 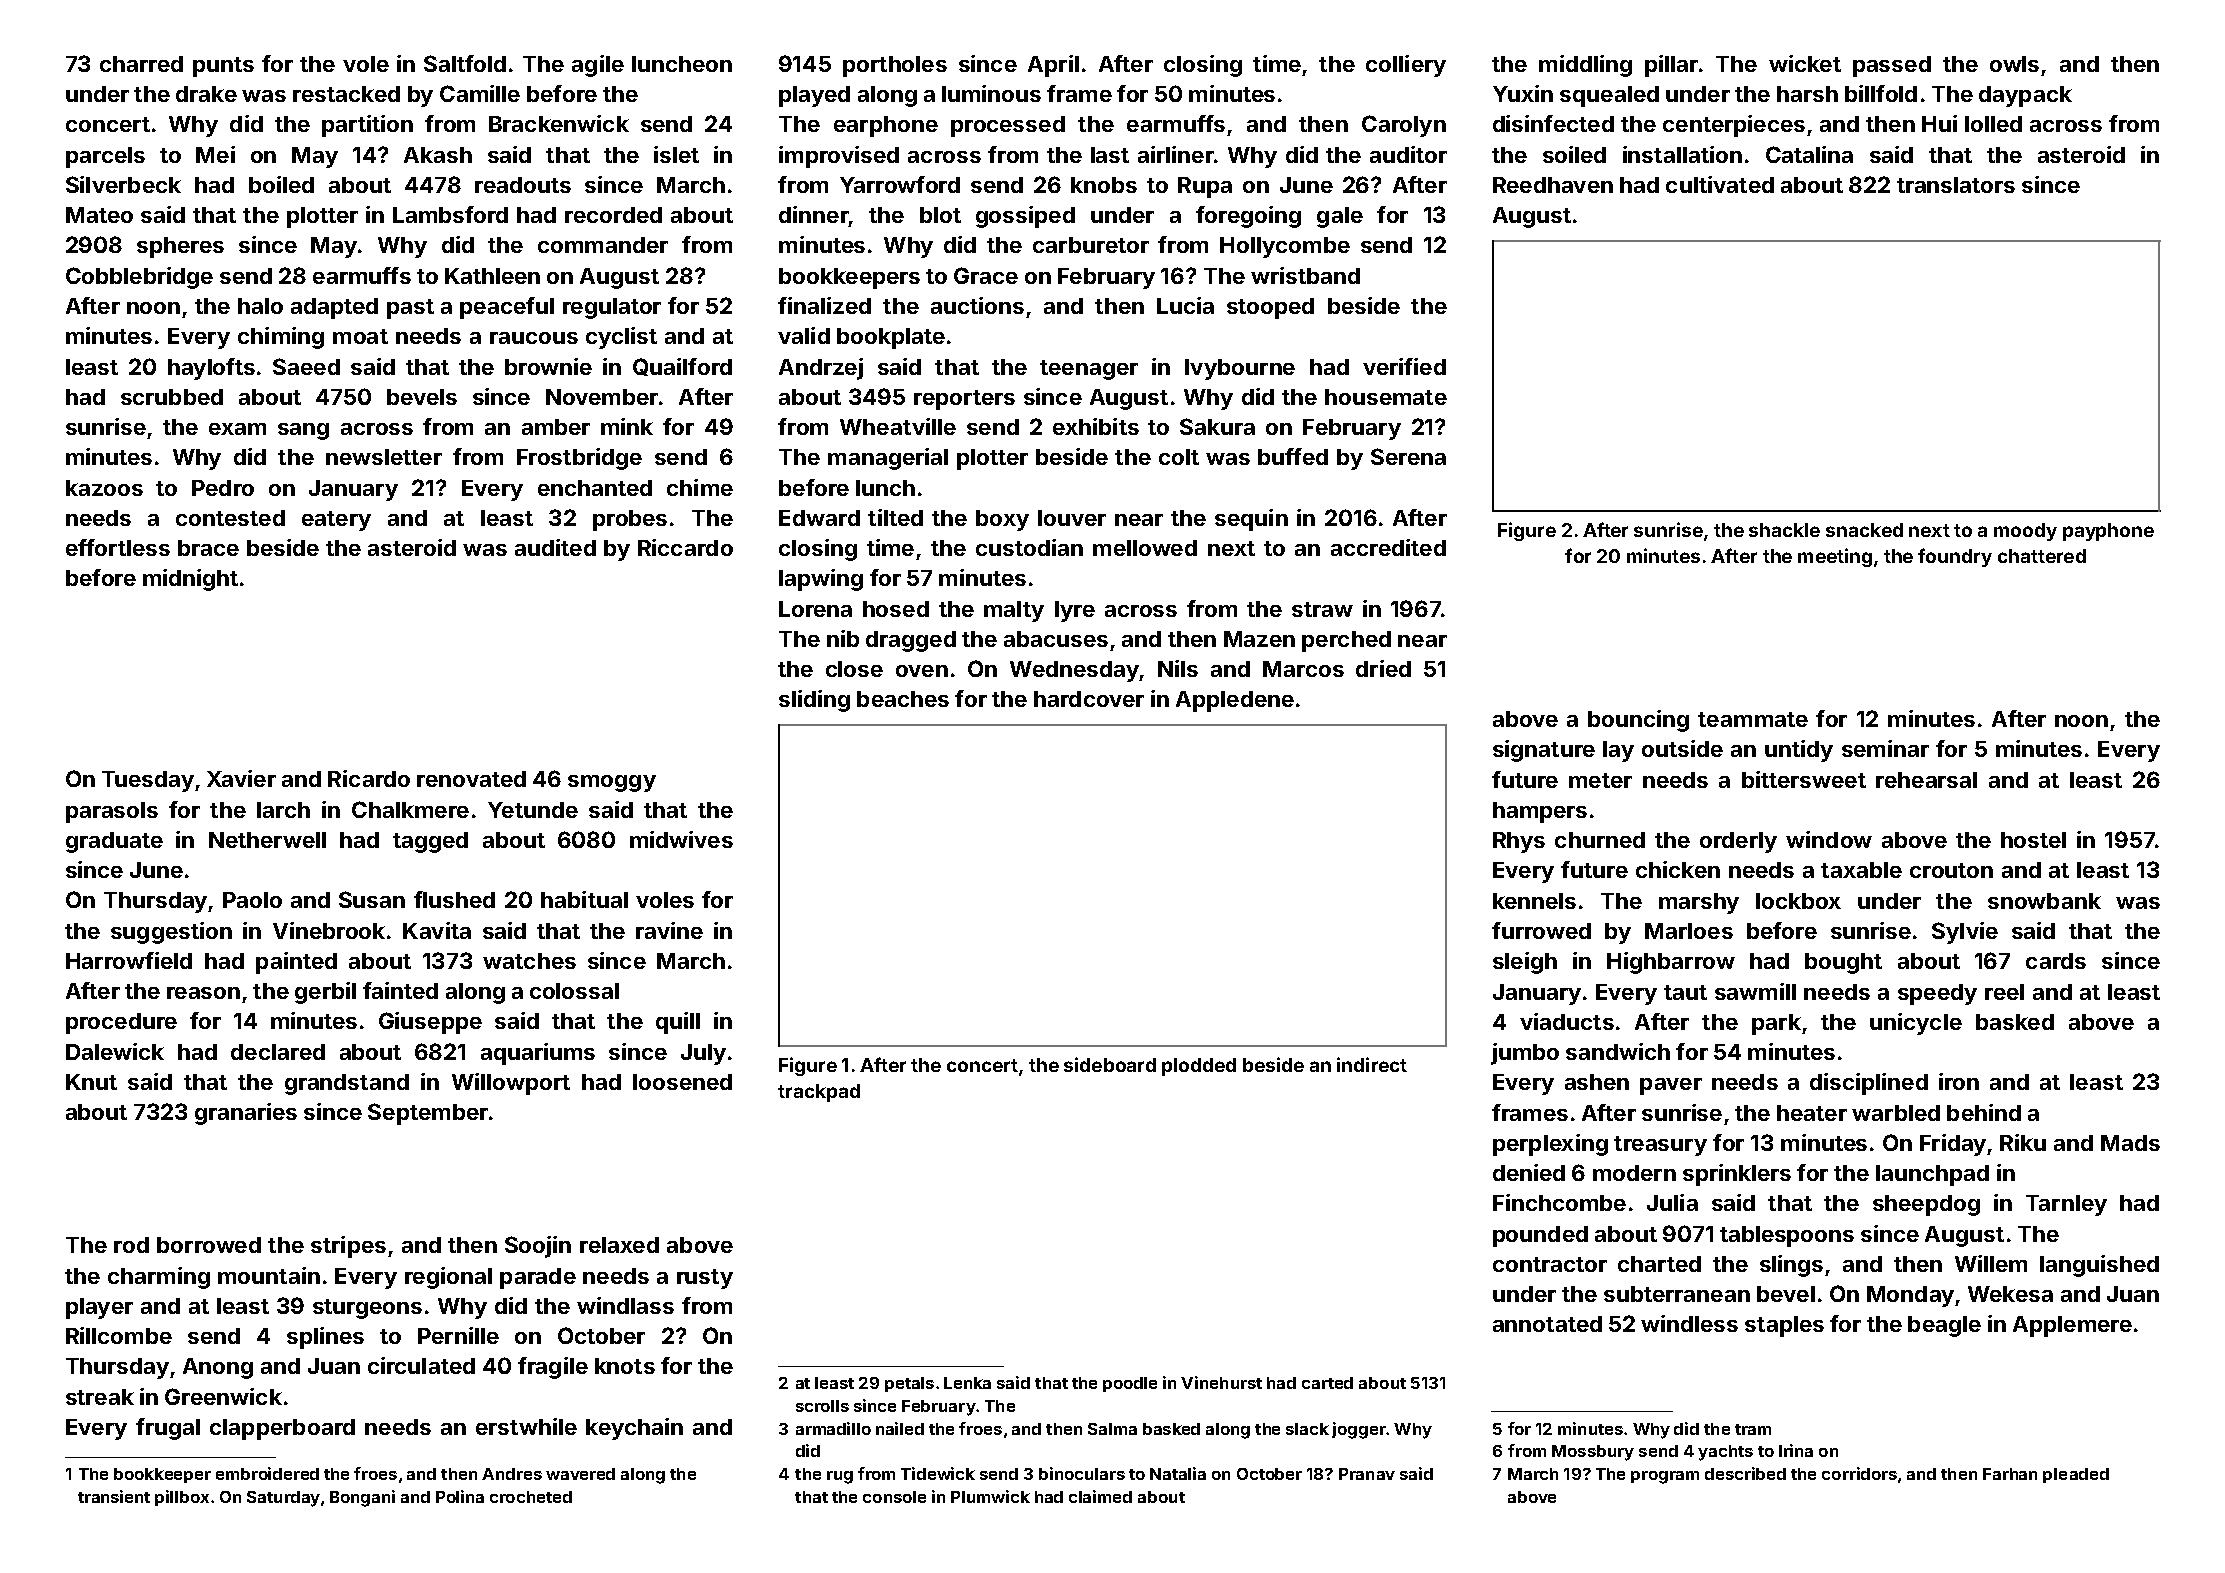 I want to click on payphone, so click(x=2108, y=532).
